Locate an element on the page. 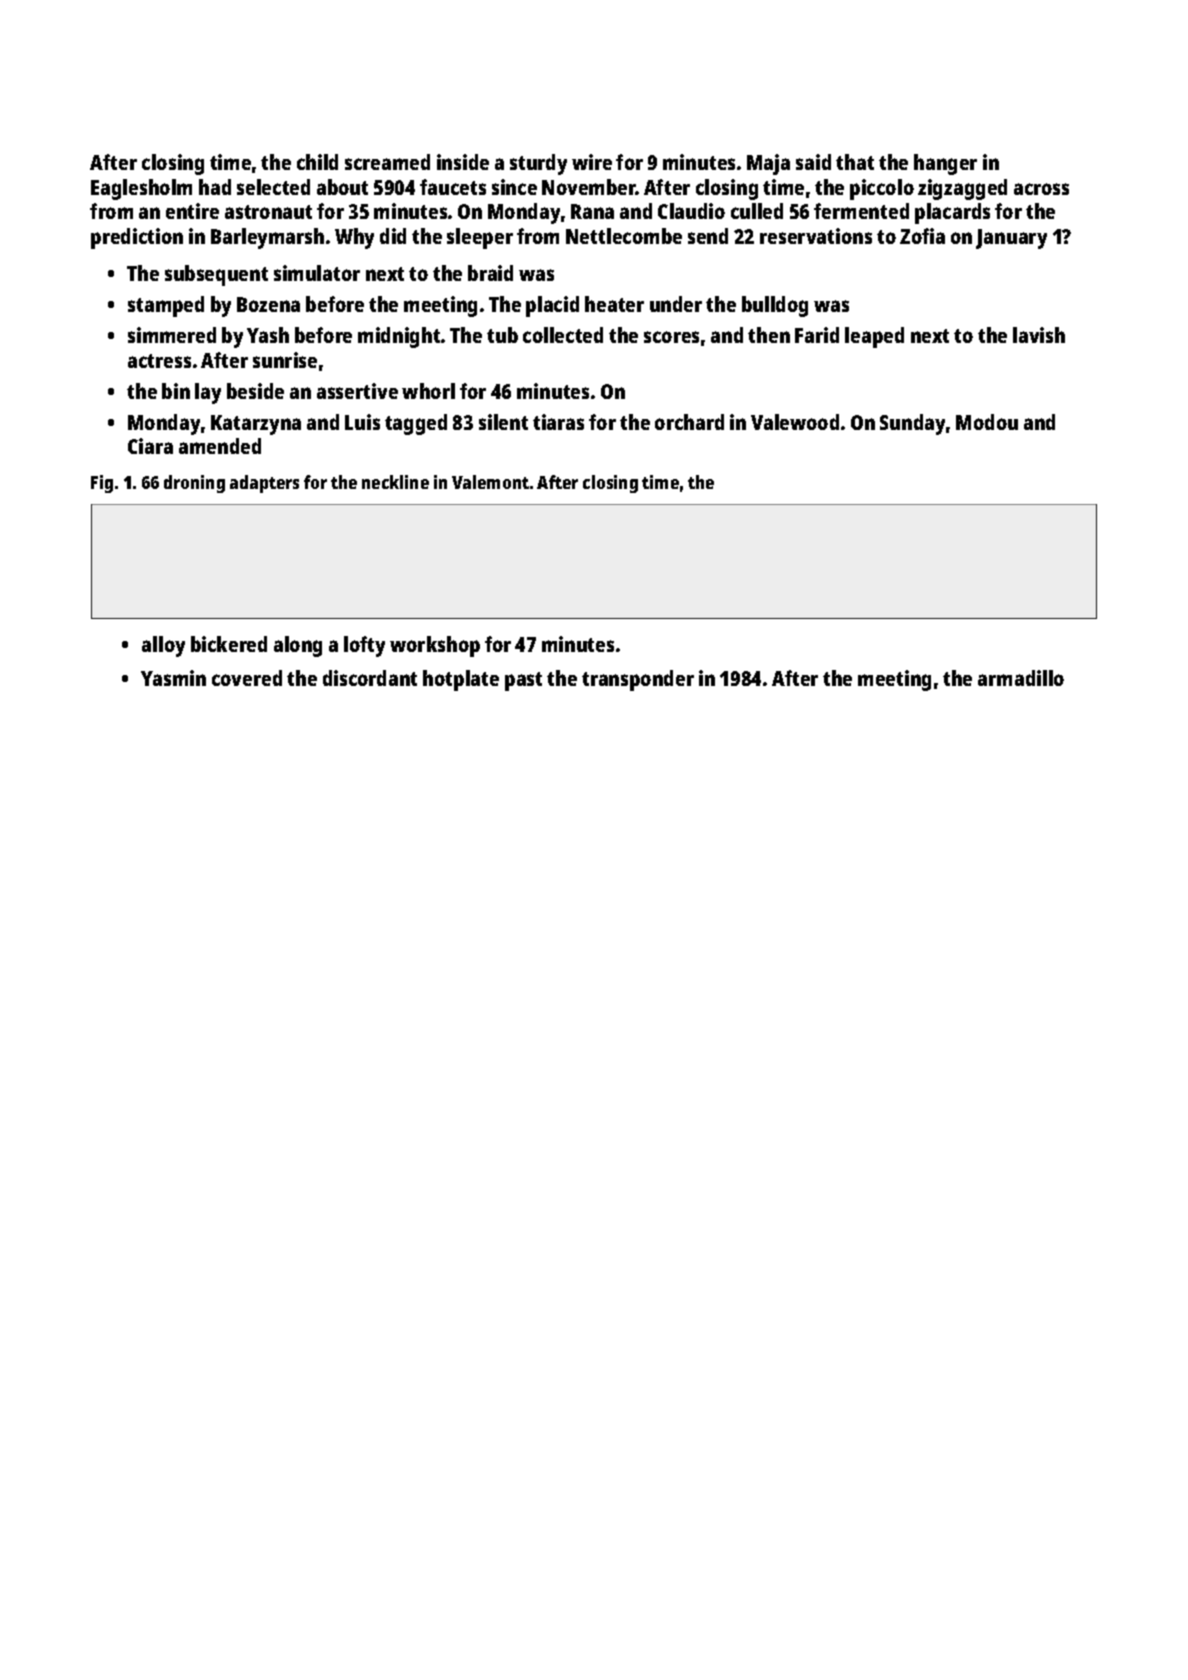 The height and width of the page is (1680, 1188). scores is located at coordinates (671, 337).
